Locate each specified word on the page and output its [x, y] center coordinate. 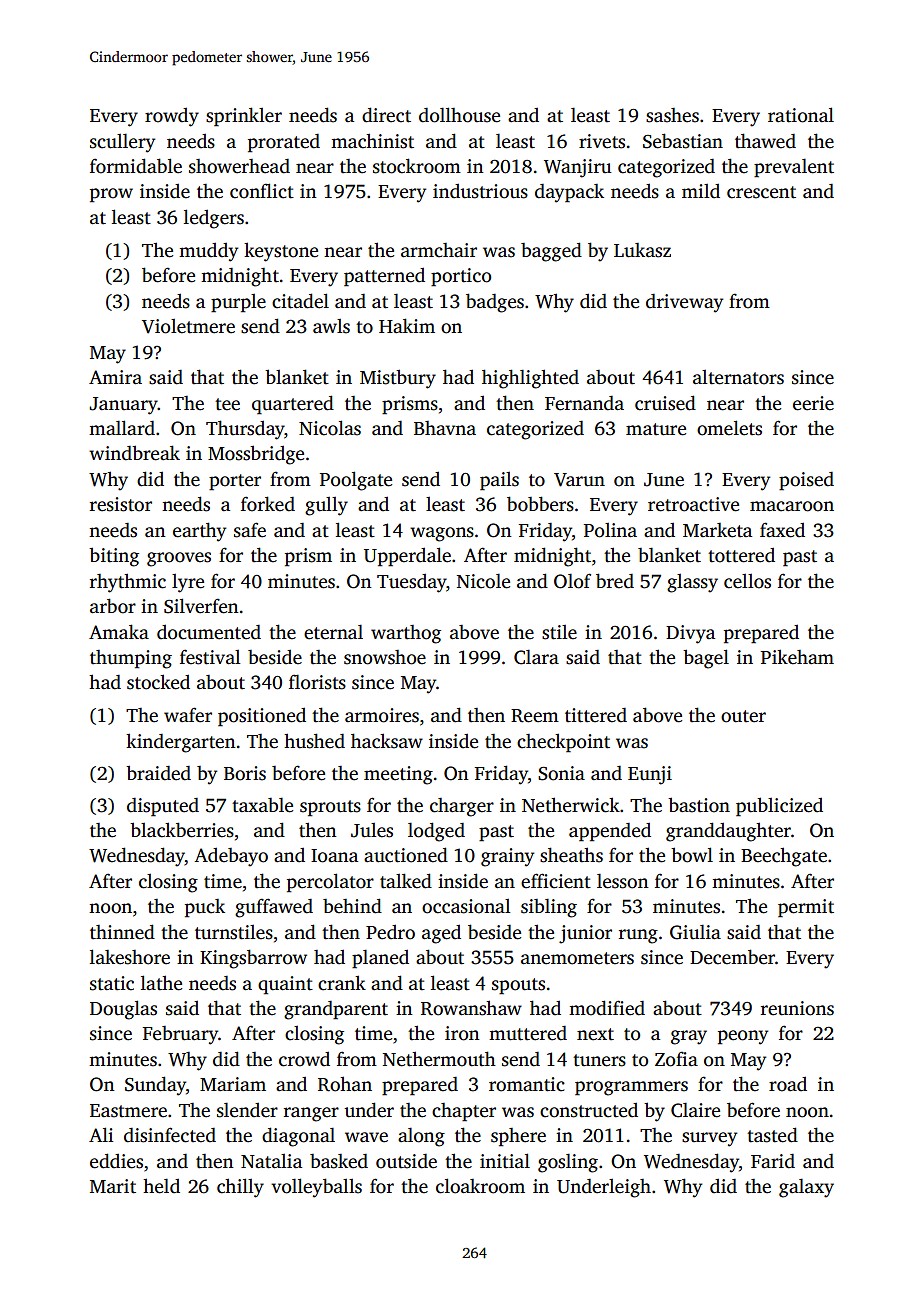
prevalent [794, 168]
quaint [285, 985]
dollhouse [459, 115]
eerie [813, 403]
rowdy [172, 117]
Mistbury [398, 379]
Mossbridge [256, 455]
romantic [527, 1084]
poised [806, 481]
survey [709, 1139]
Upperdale [407, 557]
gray [689, 1037]
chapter [464, 1112]
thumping [131, 659]
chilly [240, 1188]
